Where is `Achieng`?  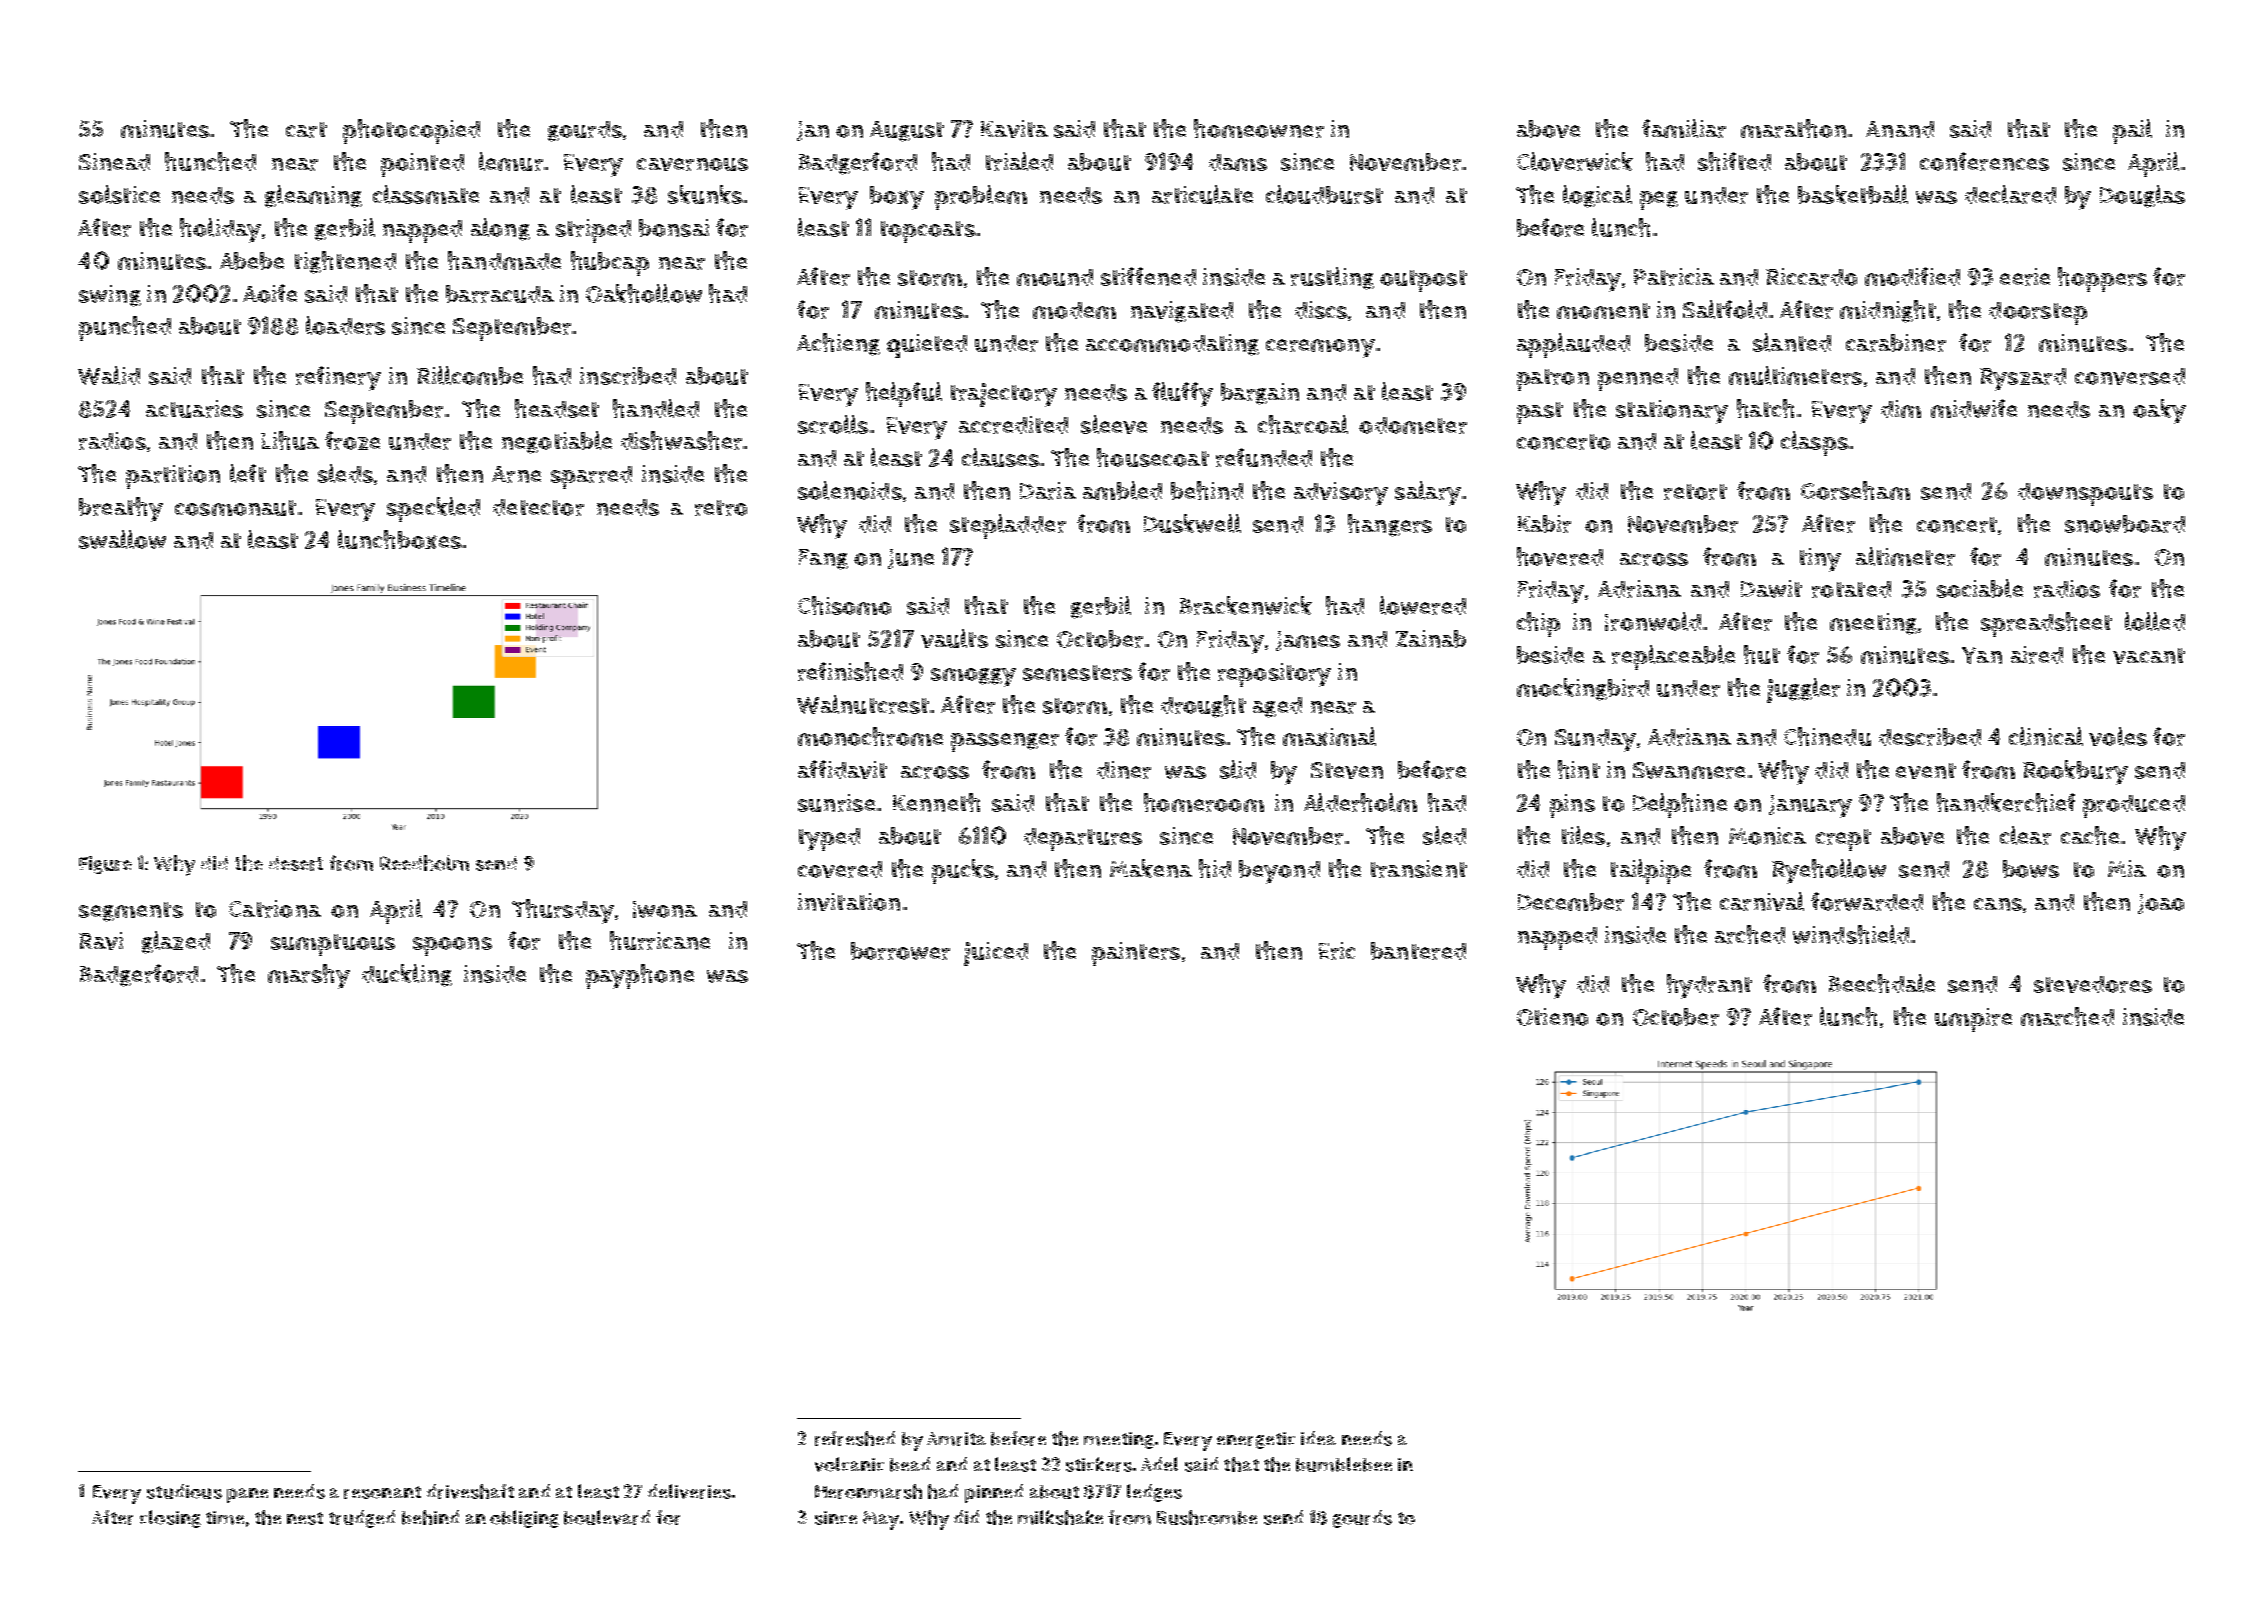
Achieng is located at coordinates (838, 344).
